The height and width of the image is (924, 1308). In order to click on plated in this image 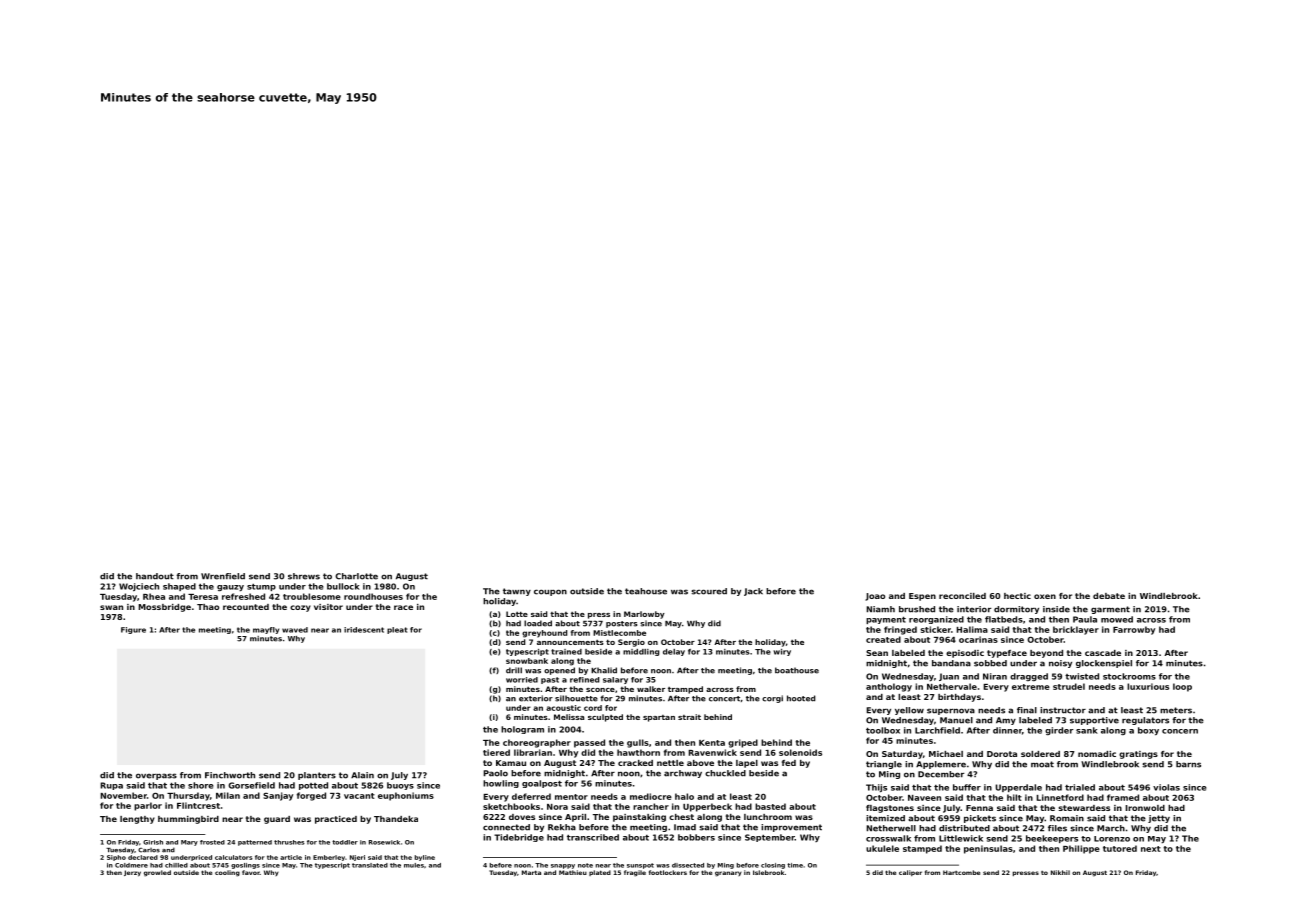, I will do `click(600, 873)`.
